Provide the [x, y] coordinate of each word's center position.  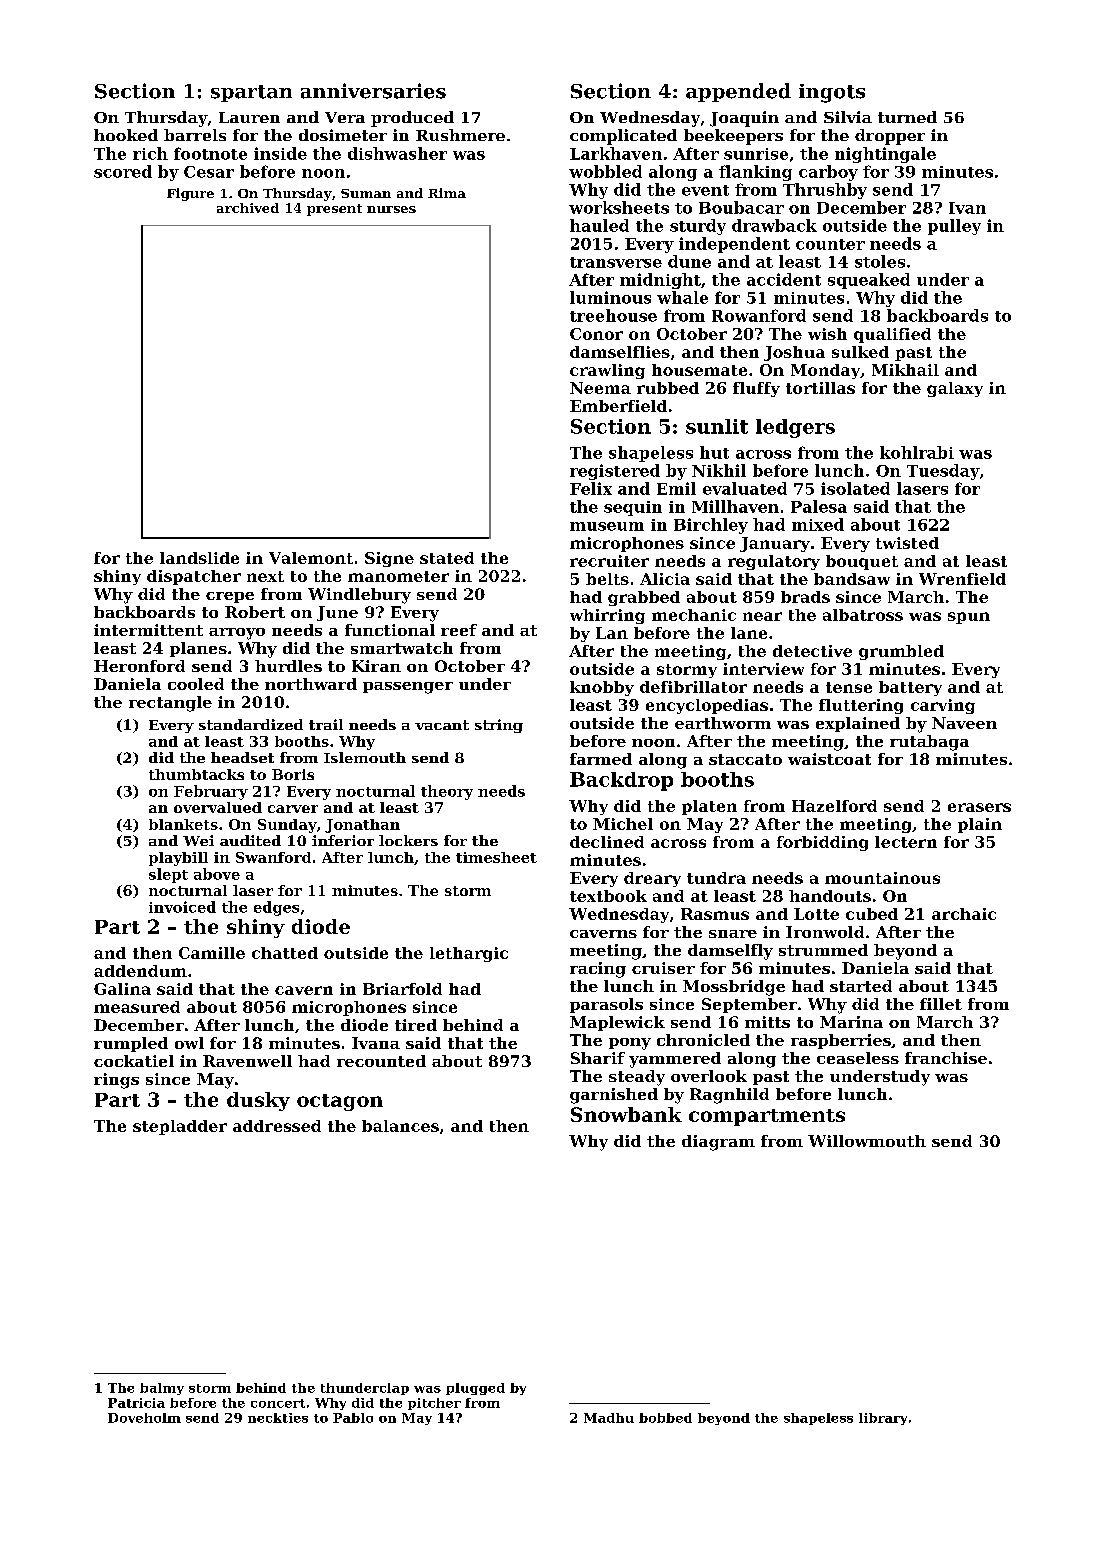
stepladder [180, 1127]
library [883, 1419]
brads [805, 597]
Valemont [311, 558]
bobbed [665, 1418]
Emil [676, 488]
